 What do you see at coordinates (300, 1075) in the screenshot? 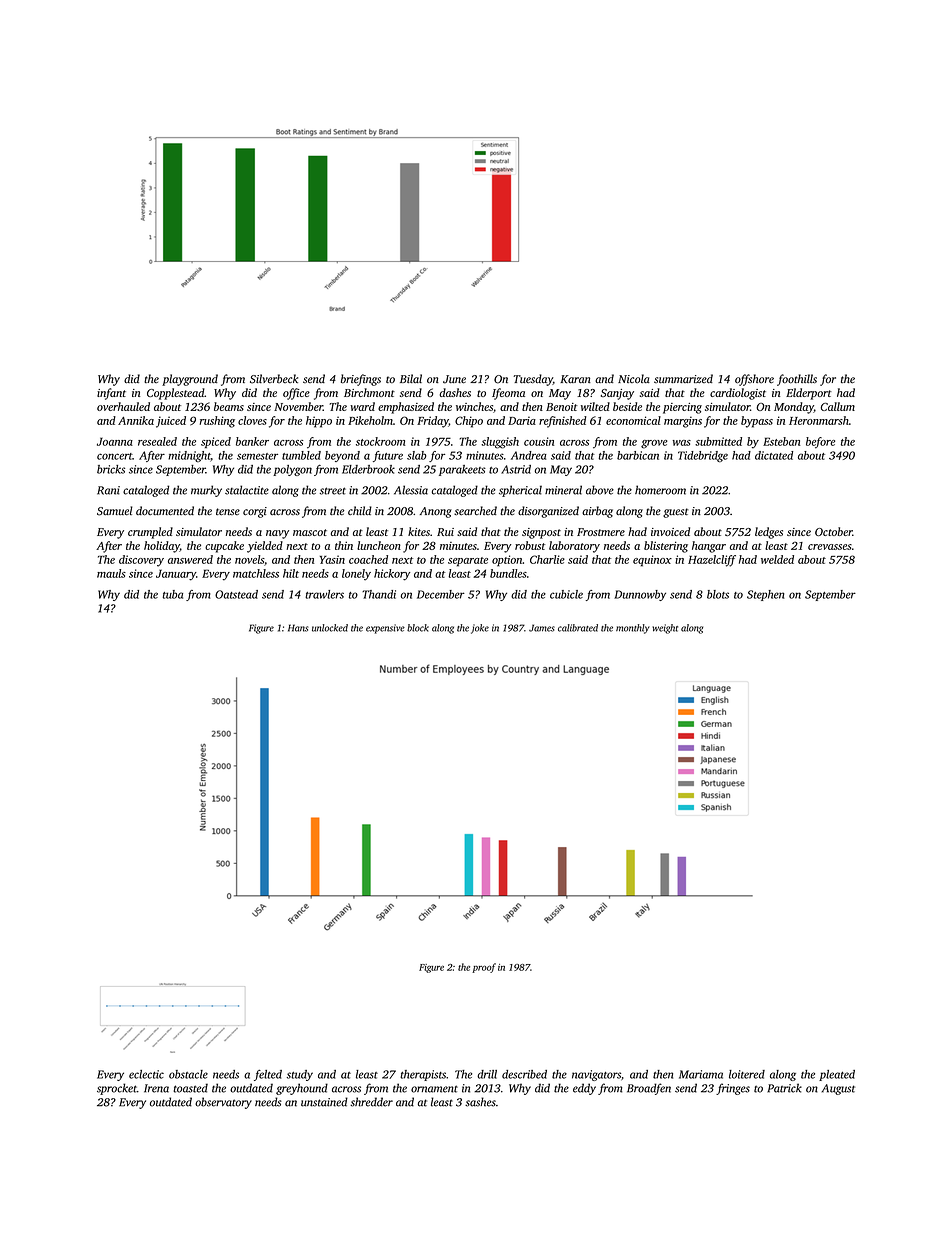
I see `study` at bounding box center [300, 1075].
